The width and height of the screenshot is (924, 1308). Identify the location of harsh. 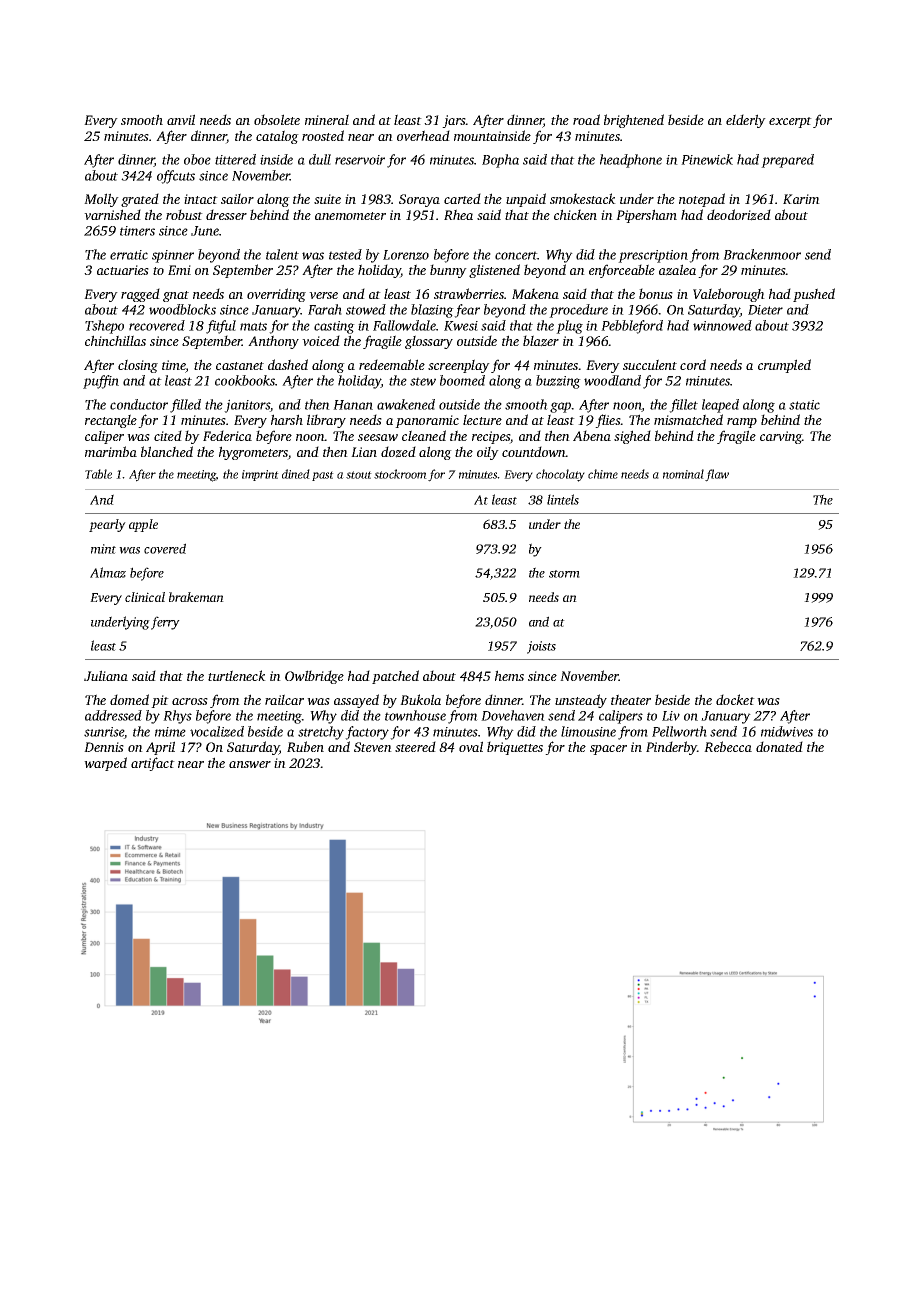
(287, 419).
